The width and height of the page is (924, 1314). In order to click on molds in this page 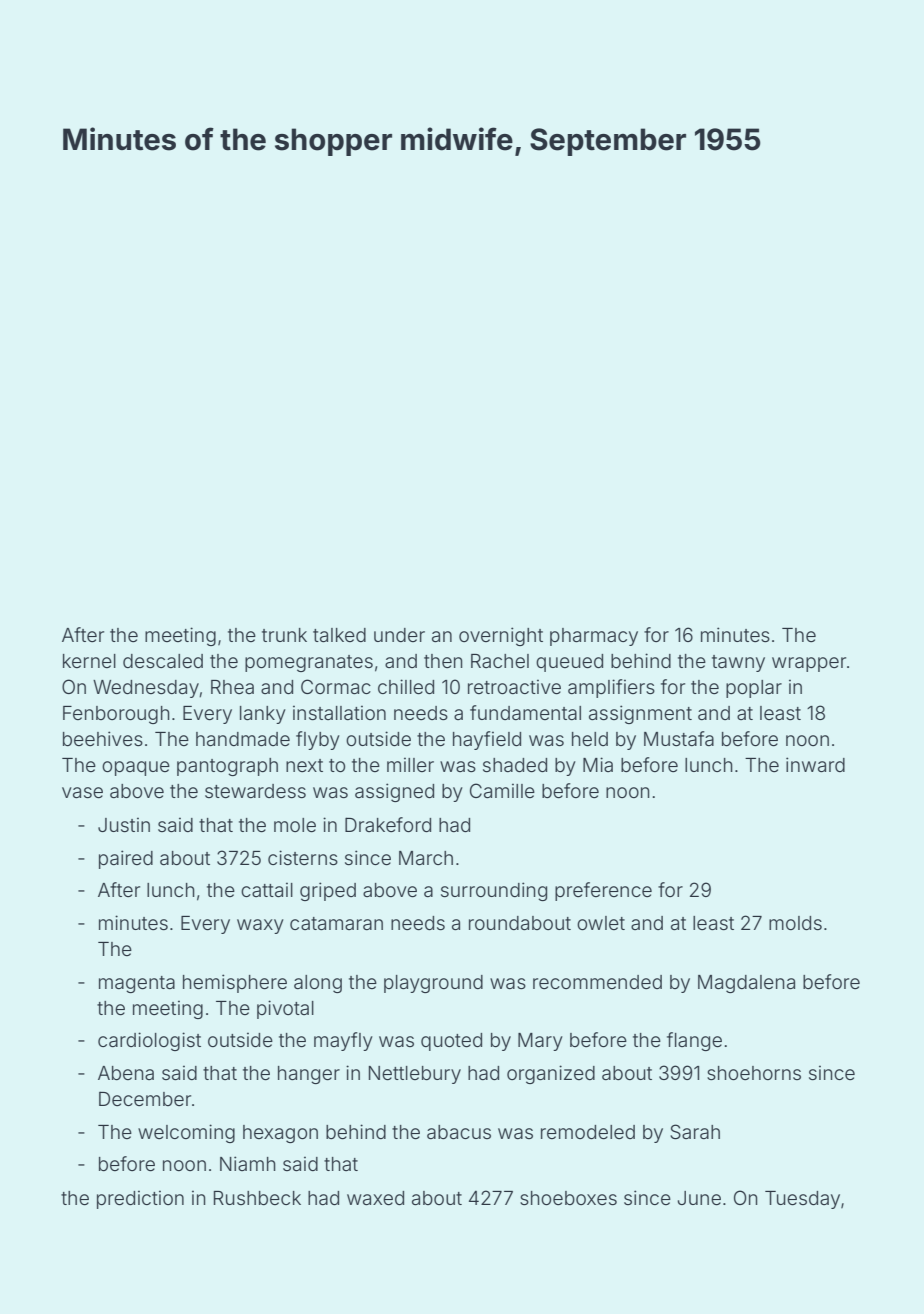, I will do `click(795, 923)`.
